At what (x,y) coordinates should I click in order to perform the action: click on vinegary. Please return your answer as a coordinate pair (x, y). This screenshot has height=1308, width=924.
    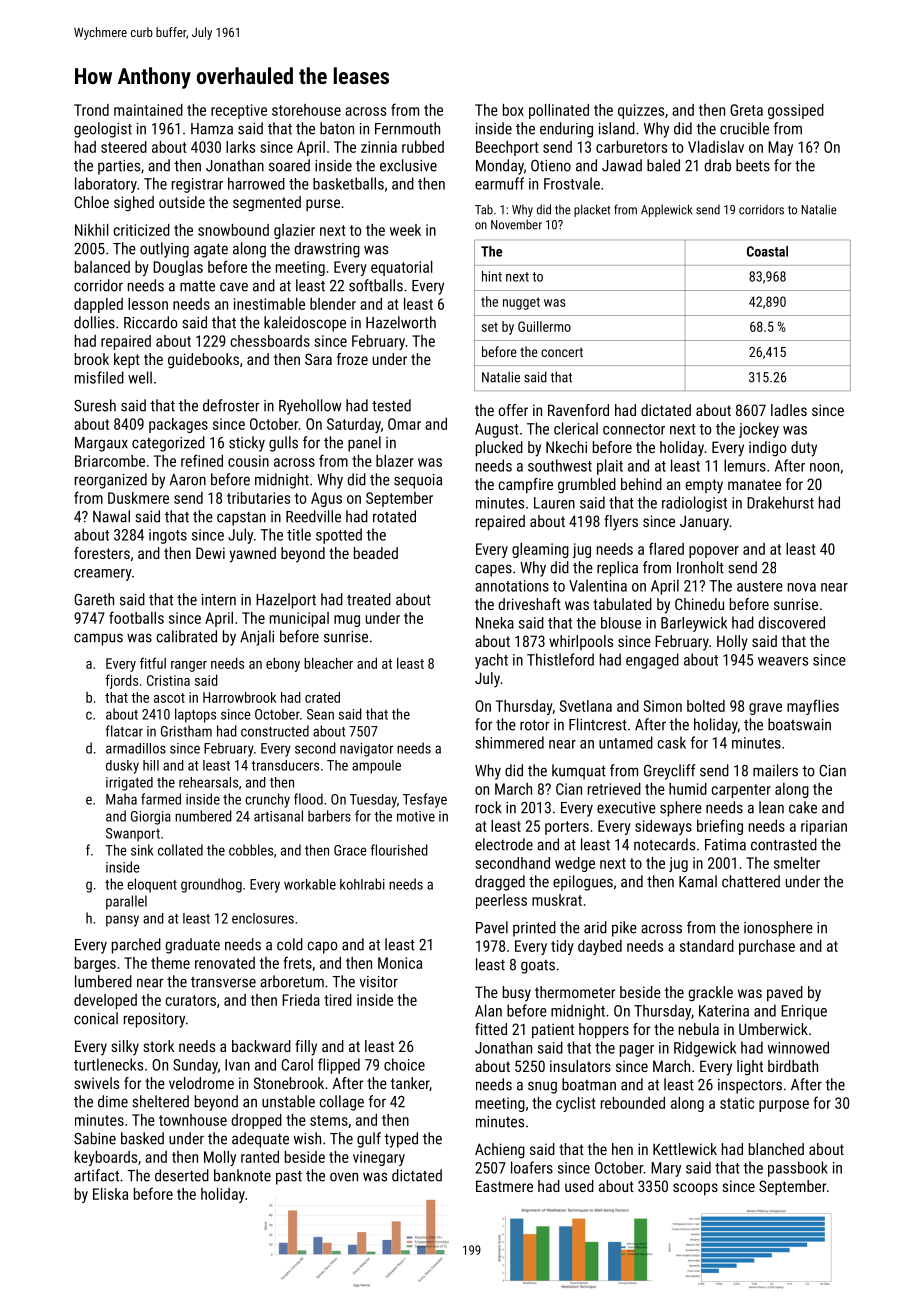
    Looking at the image, I should click on (379, 1158).
